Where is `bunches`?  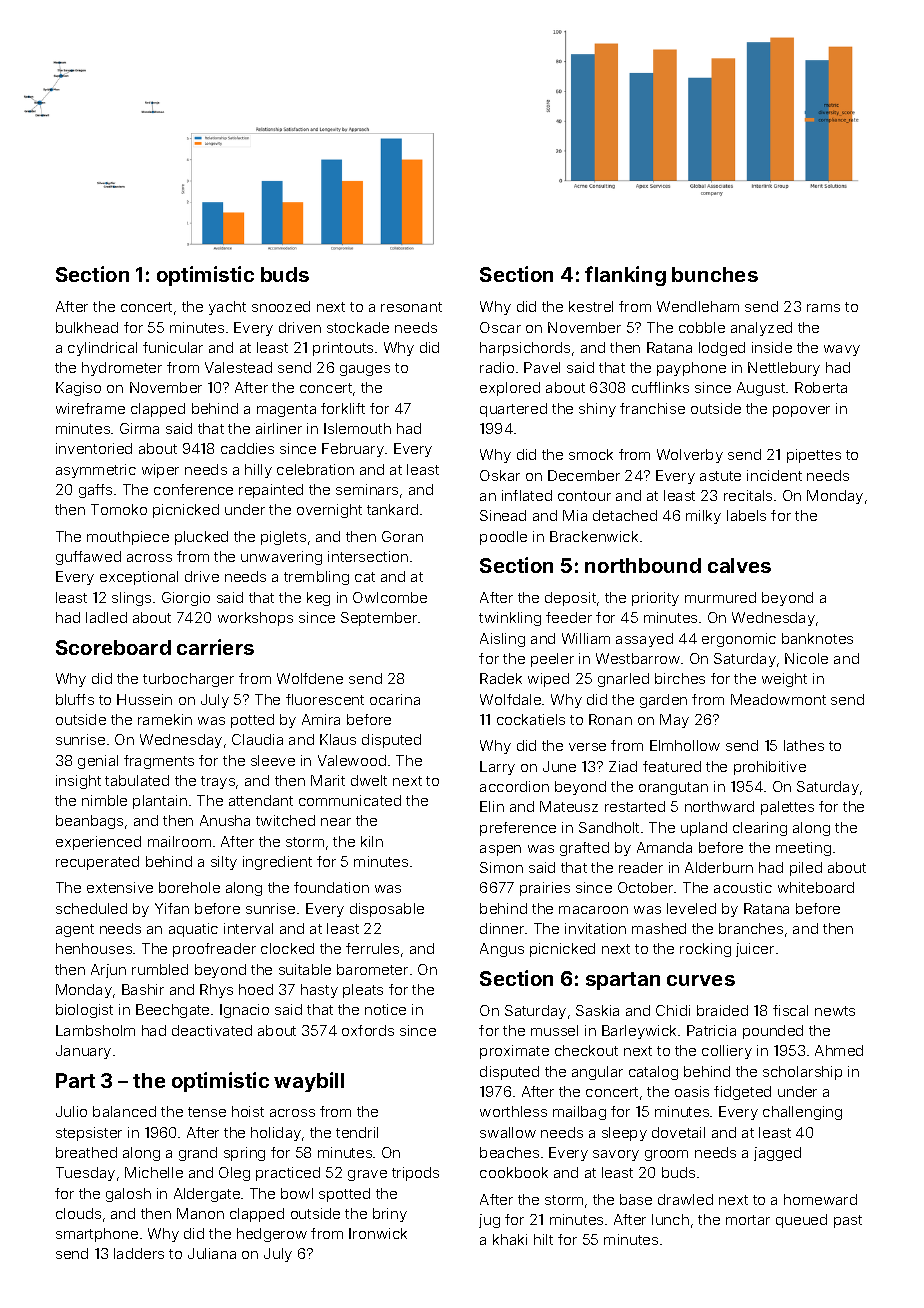
bunches is located at coordinates (715, 274).
